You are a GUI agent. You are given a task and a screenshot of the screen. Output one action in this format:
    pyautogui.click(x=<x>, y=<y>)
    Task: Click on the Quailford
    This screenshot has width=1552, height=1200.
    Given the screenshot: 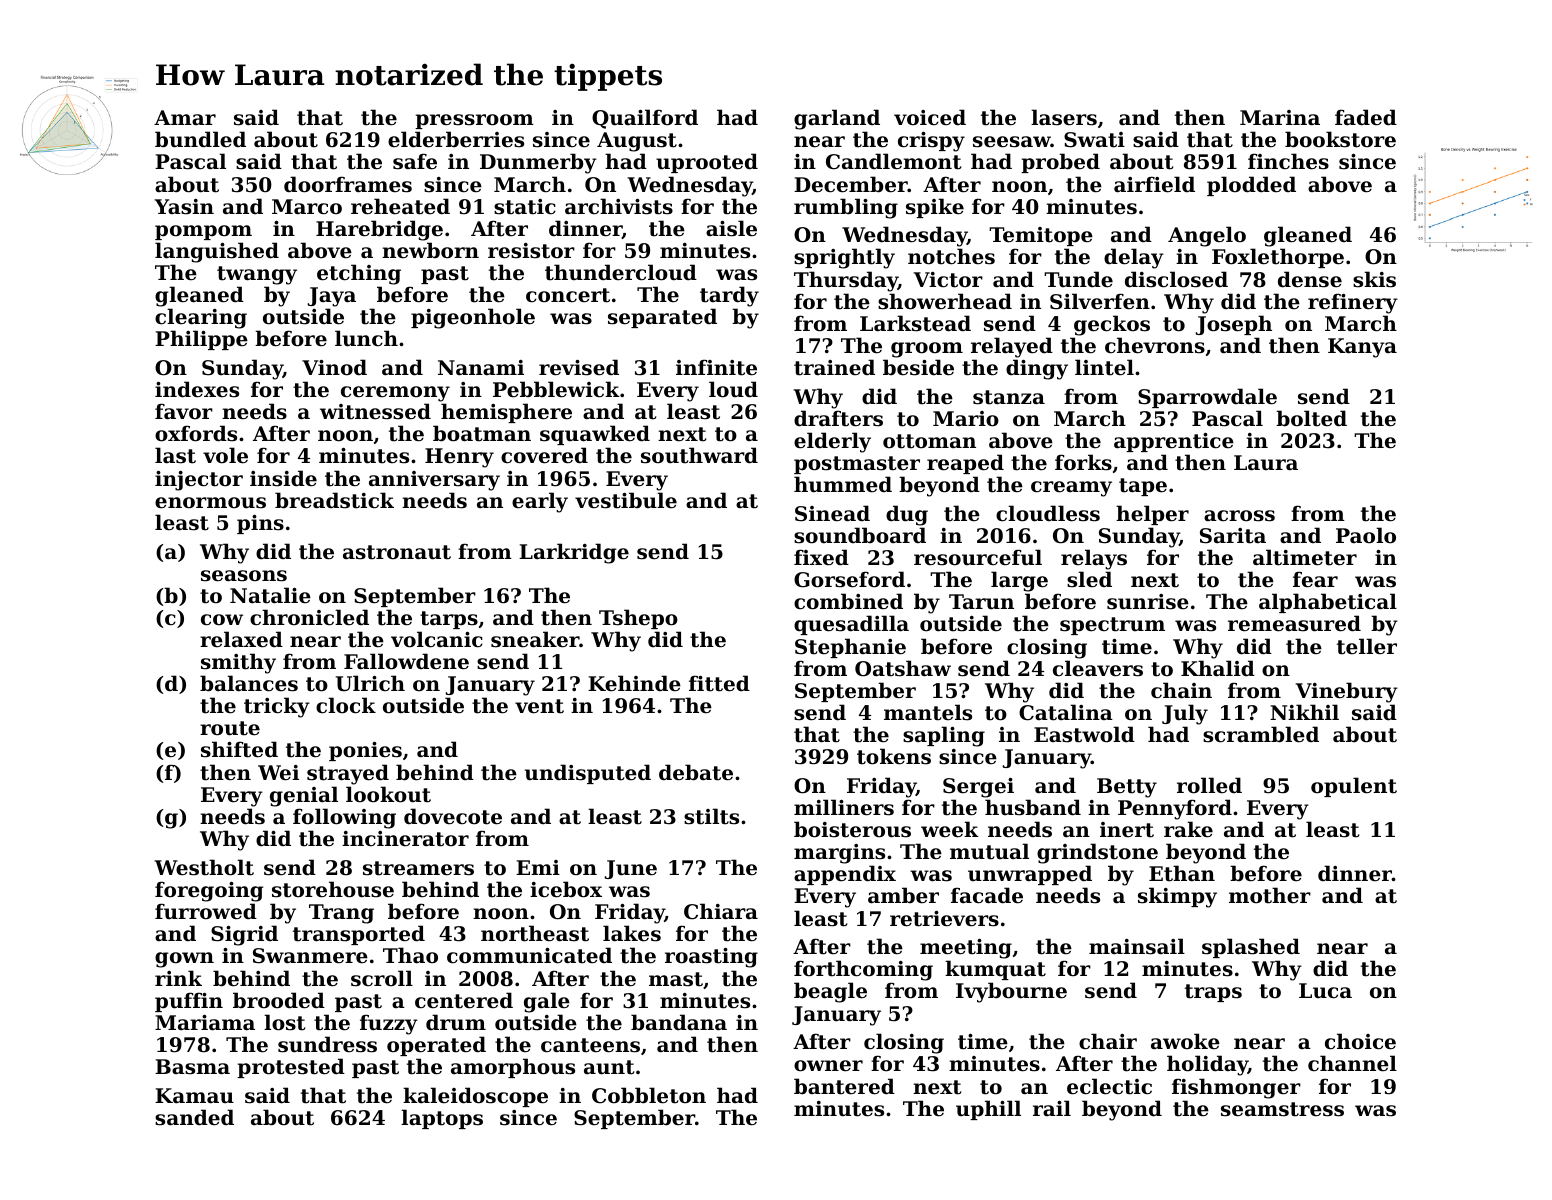 What is the action you would take?
    pyautogui.click(x=645, y=119)
